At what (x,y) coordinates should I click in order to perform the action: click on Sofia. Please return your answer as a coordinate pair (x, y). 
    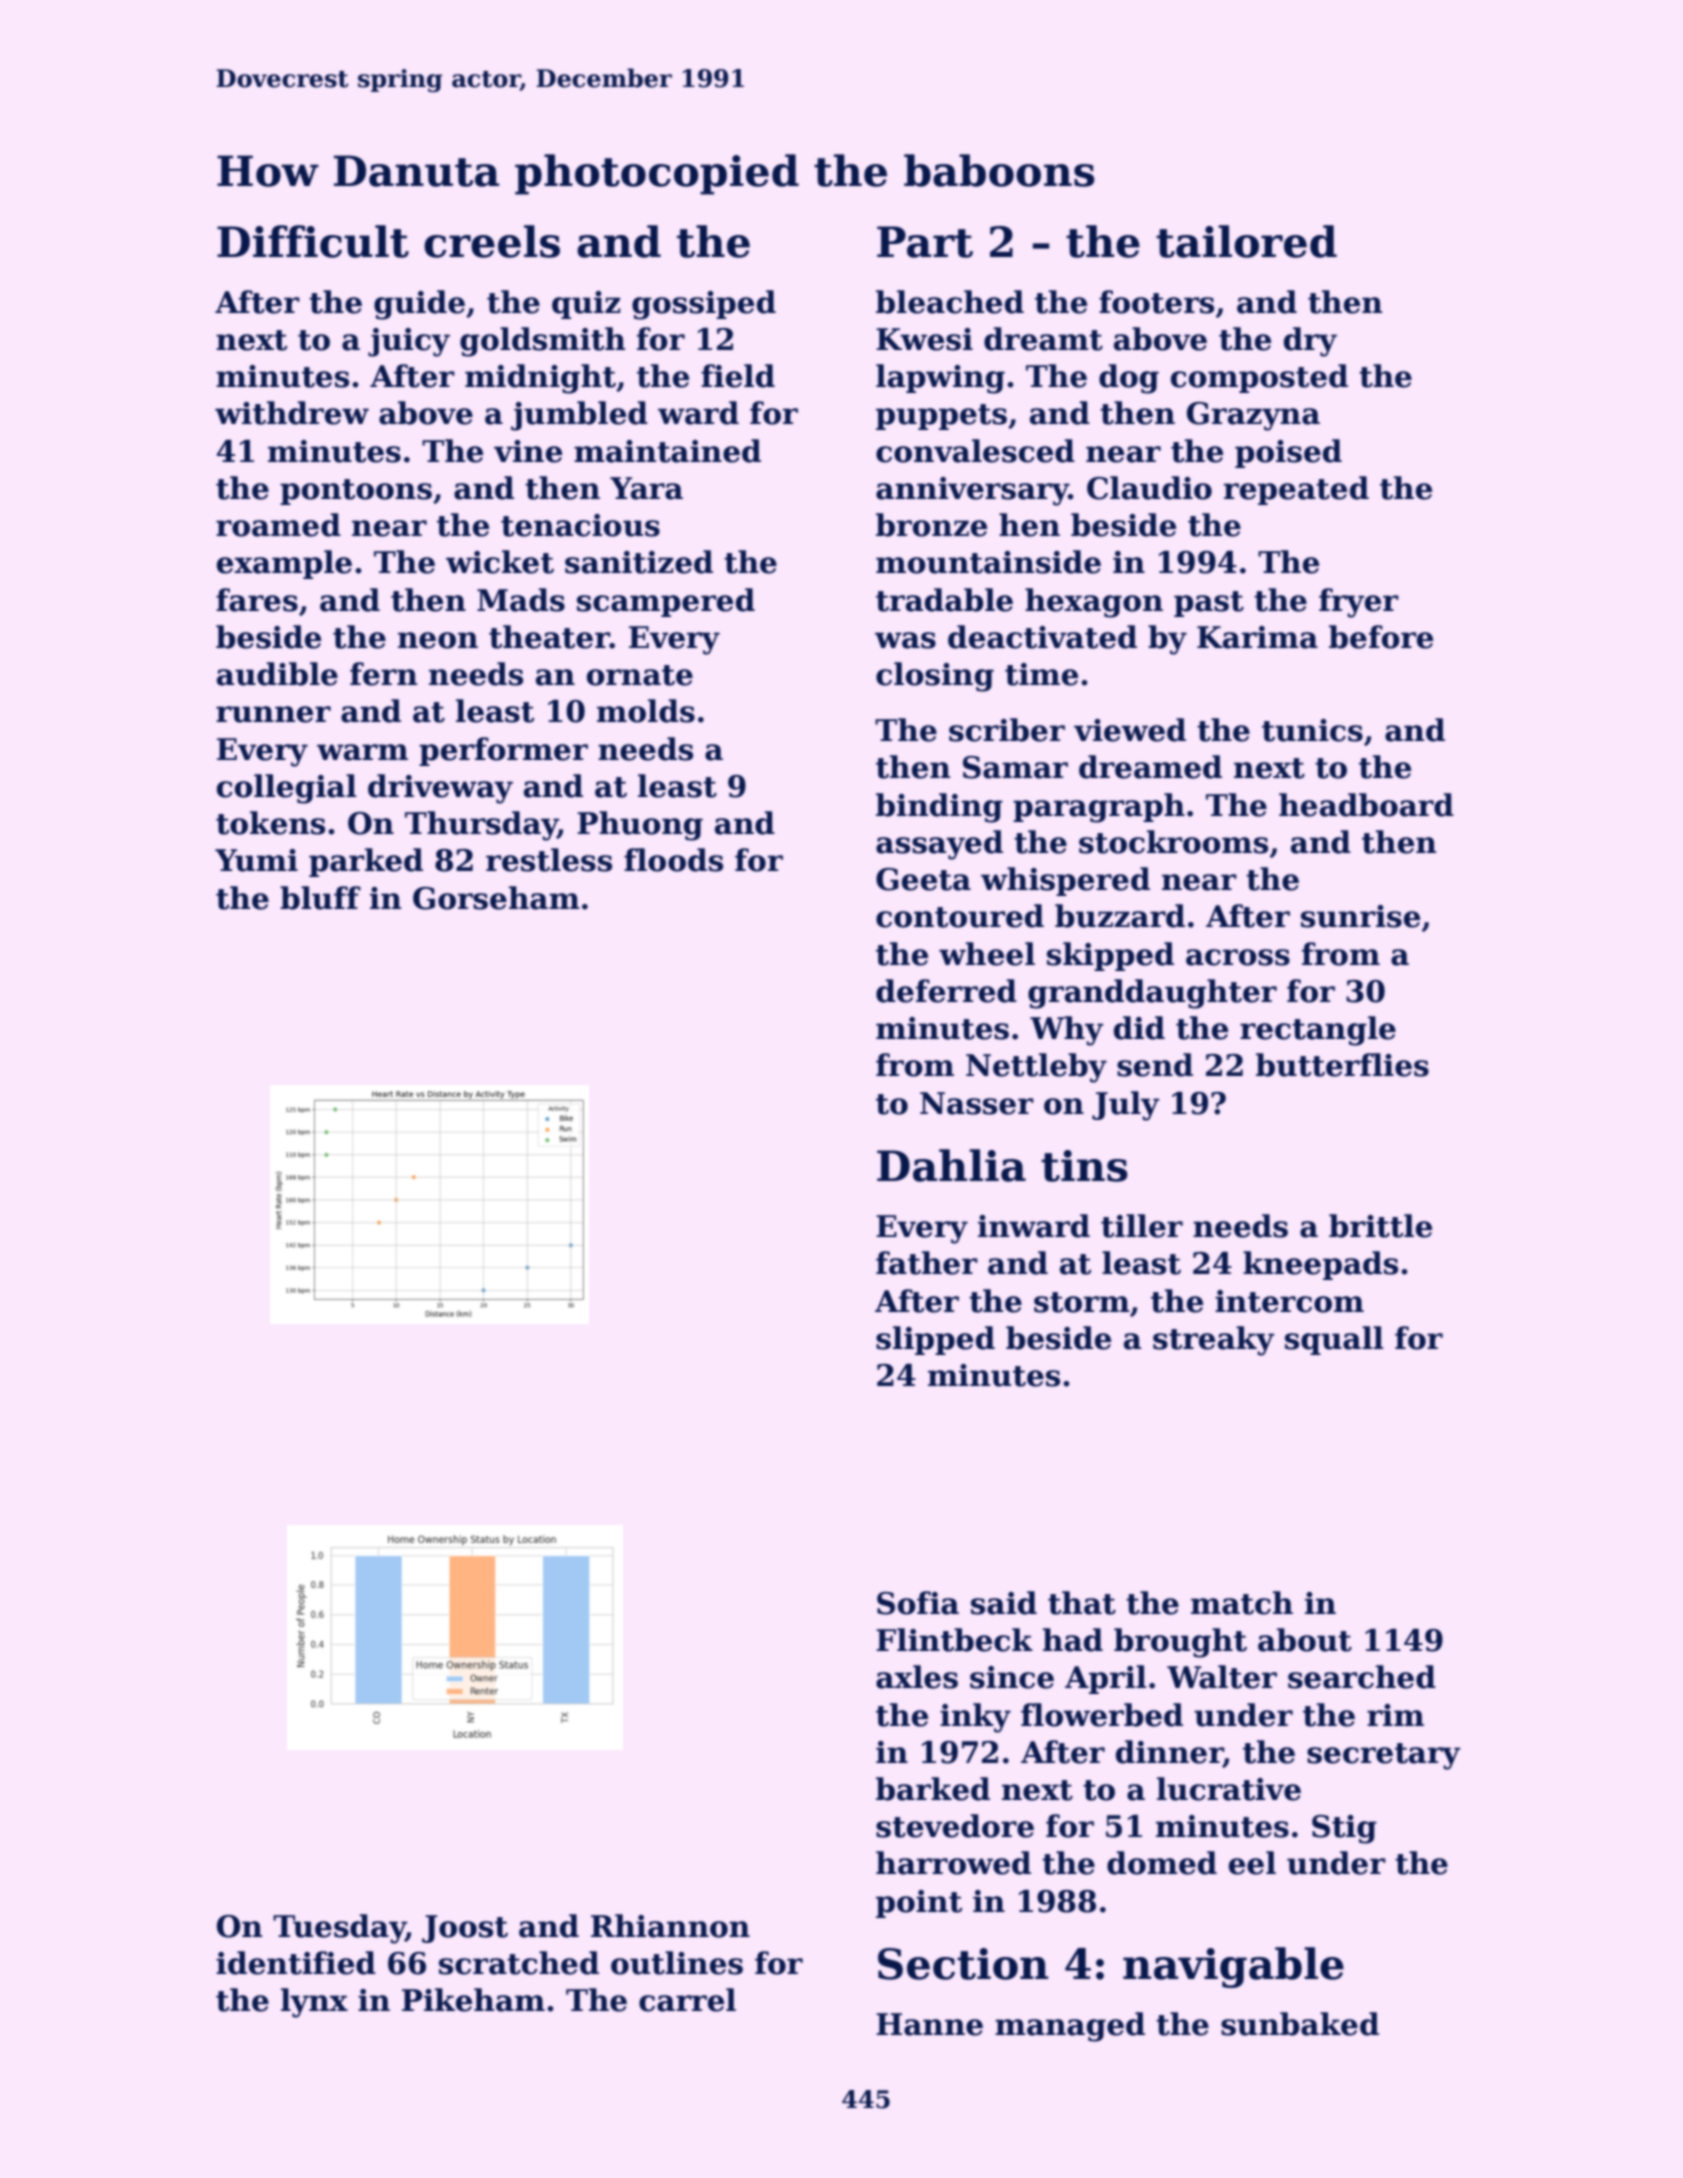
    Looking at the image, I should click on (918, 1603).
